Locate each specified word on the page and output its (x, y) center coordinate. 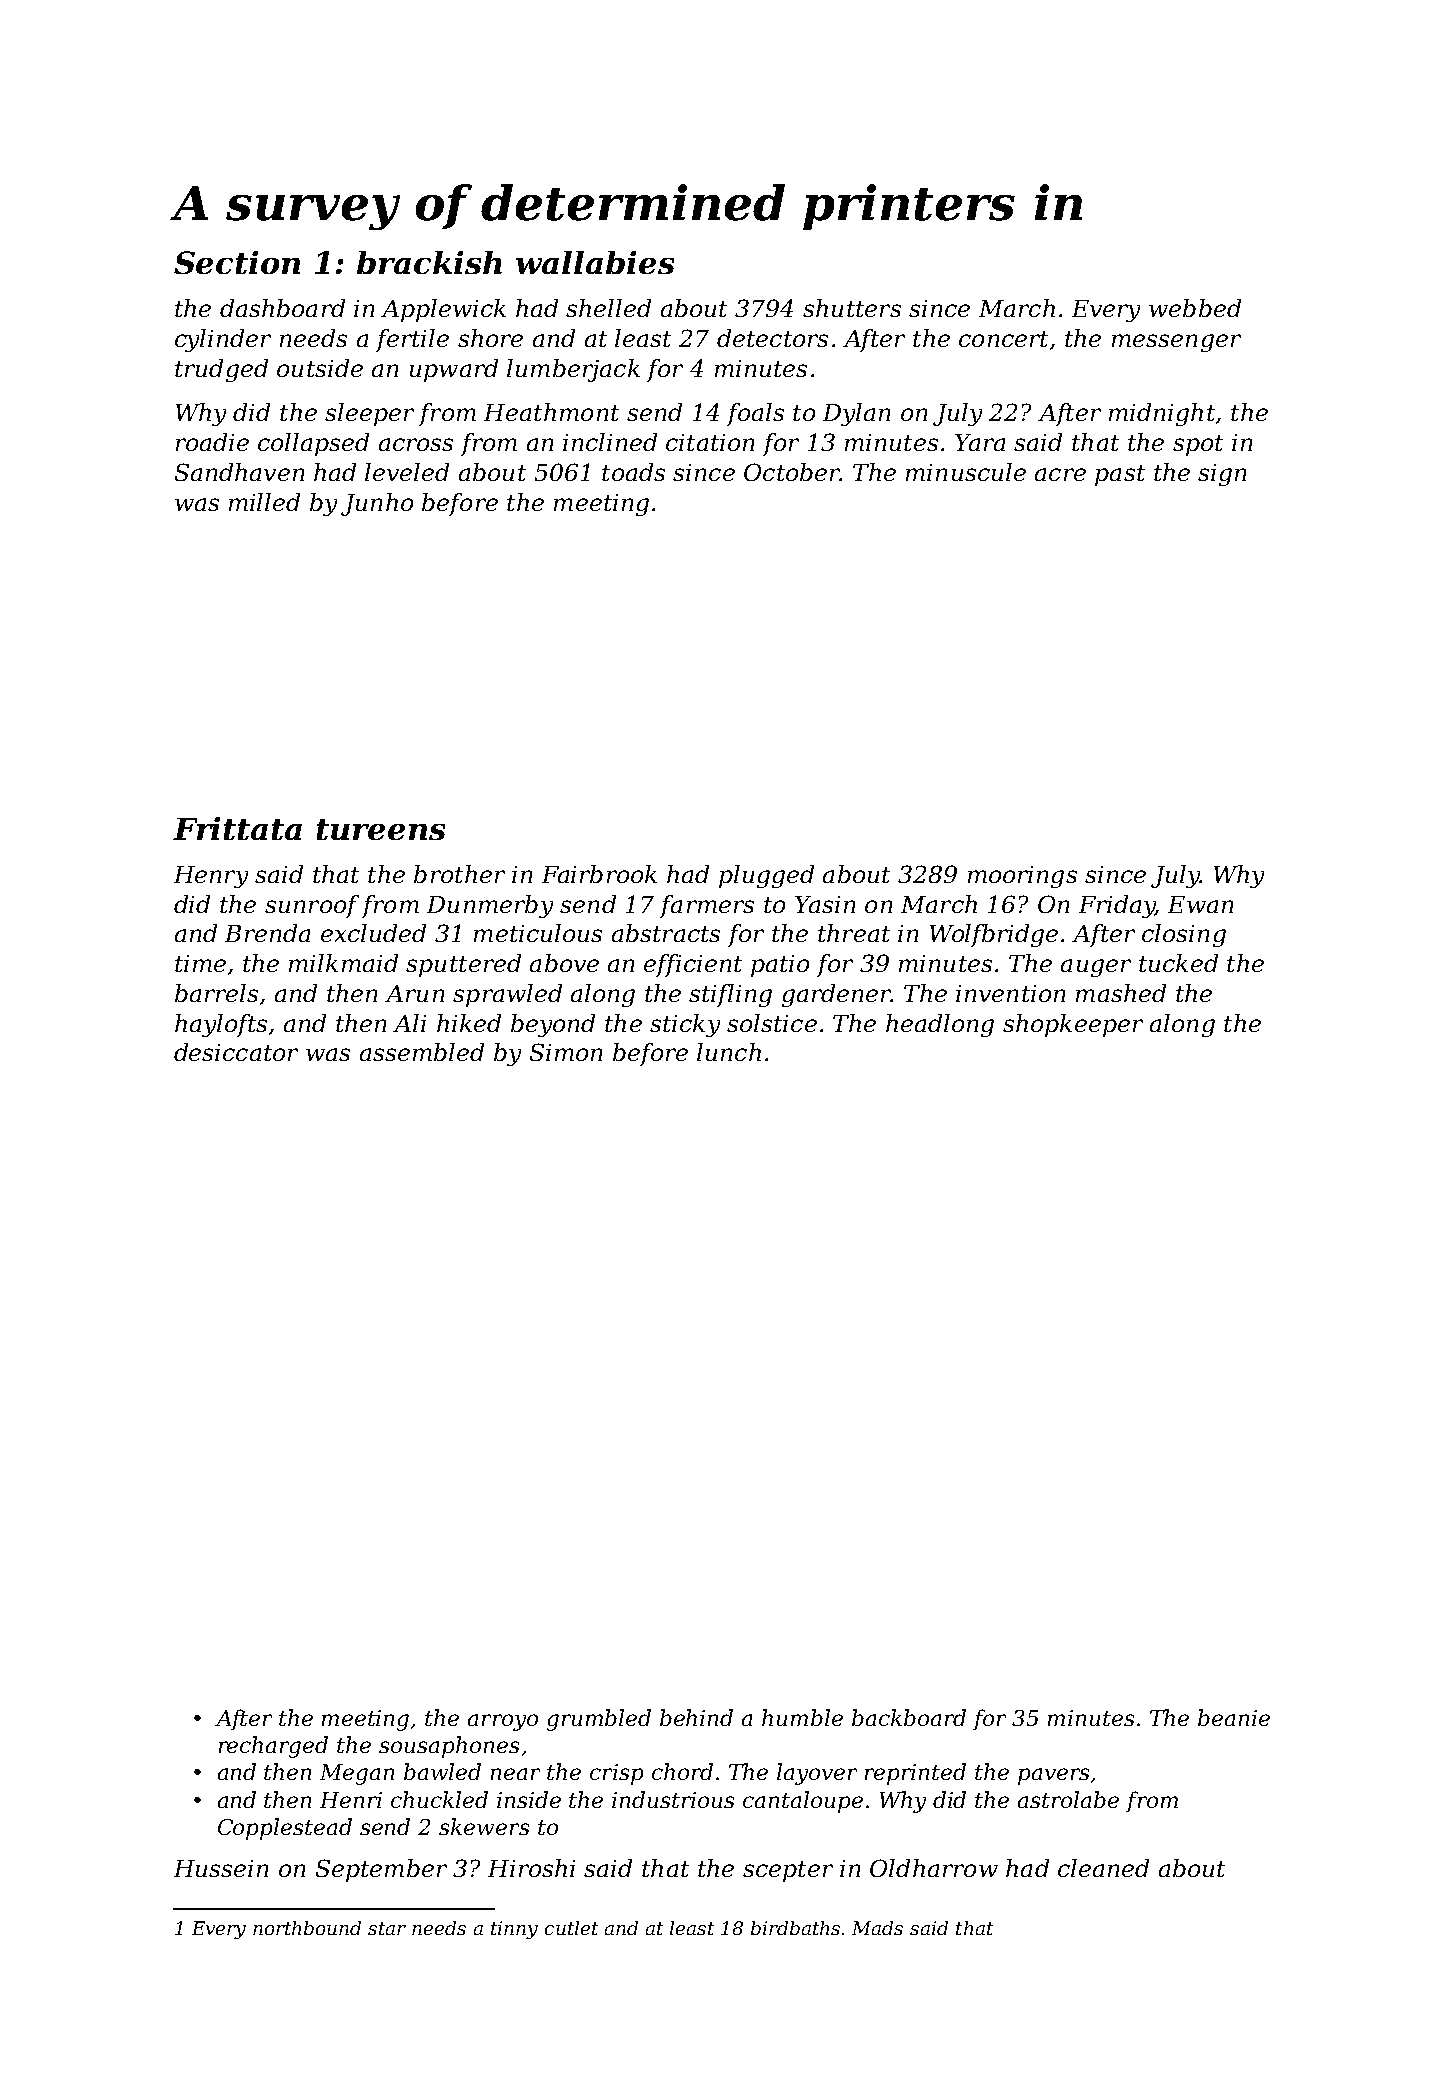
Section (237, 262)
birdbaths (795, 1928)
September (381, 1870)
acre (1060, 474)
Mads (877, 1928)
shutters (852, 308)
